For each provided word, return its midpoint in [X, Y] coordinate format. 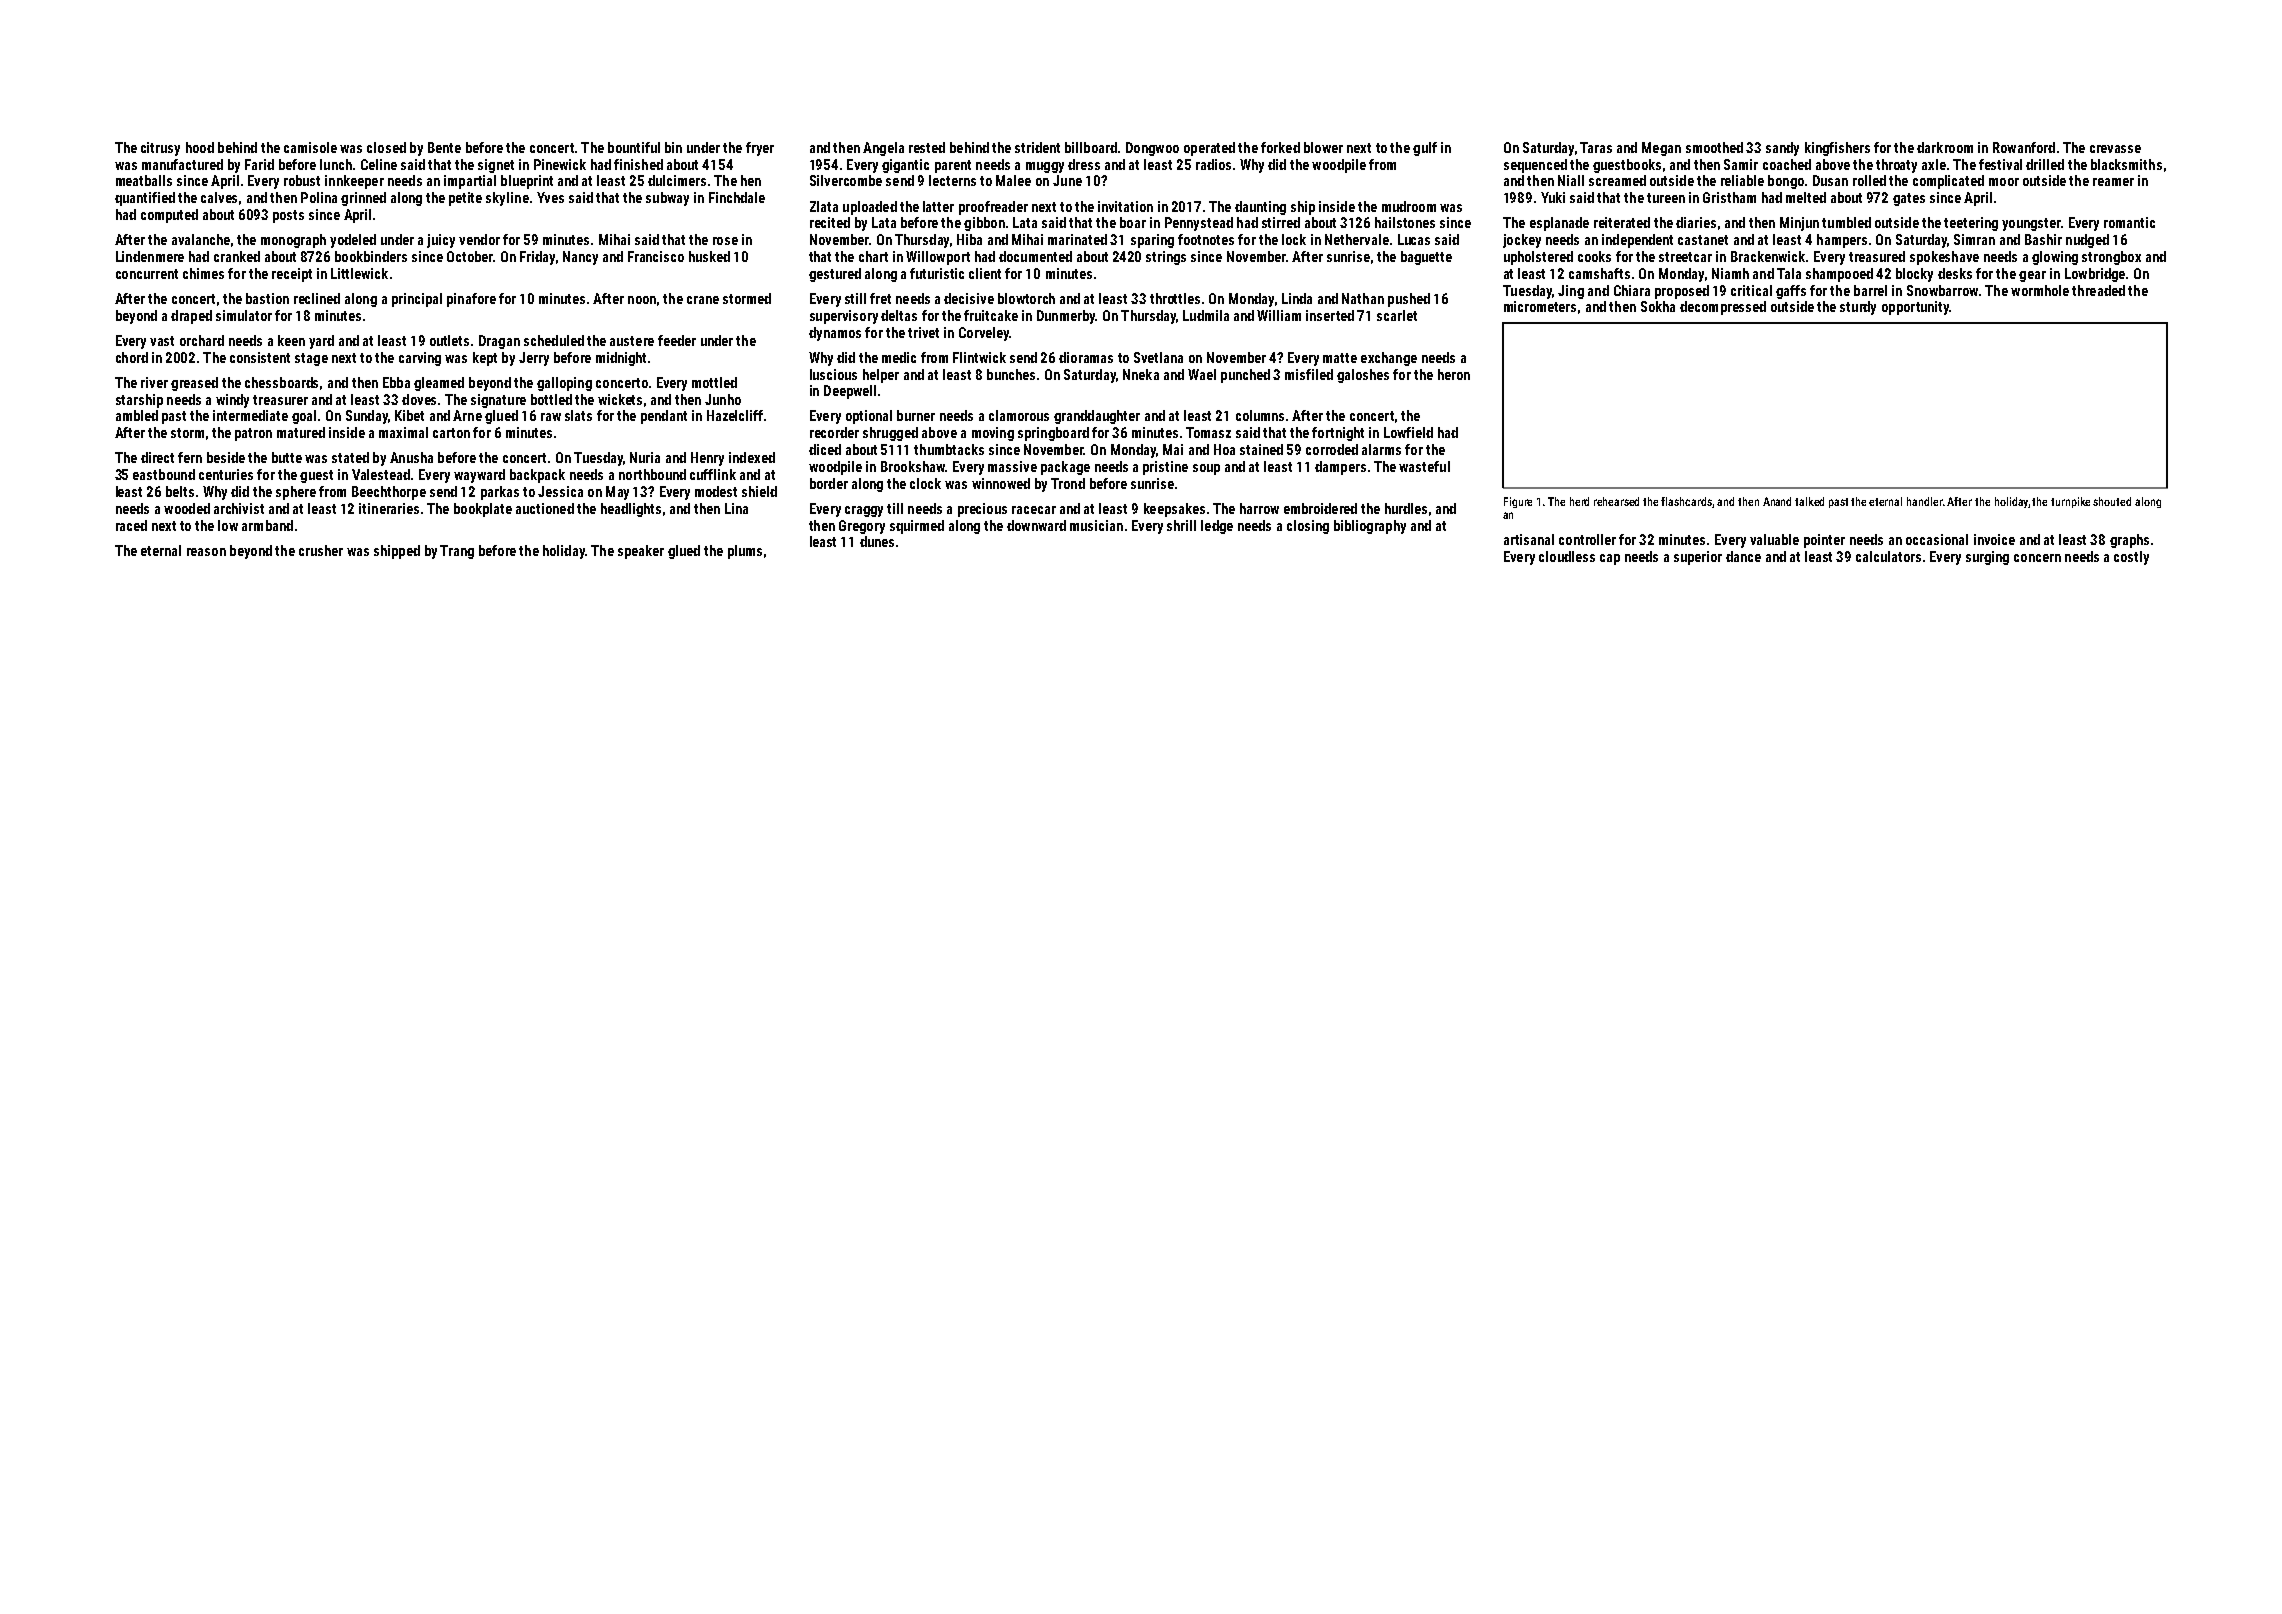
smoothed [1714, 147]
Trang [457, 552]
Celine [379, 164]
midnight [621, 359]
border [829, 483]
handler [1925, 501]
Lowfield [1408, 432]
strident [1037, 147]
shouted [2112, 501]
